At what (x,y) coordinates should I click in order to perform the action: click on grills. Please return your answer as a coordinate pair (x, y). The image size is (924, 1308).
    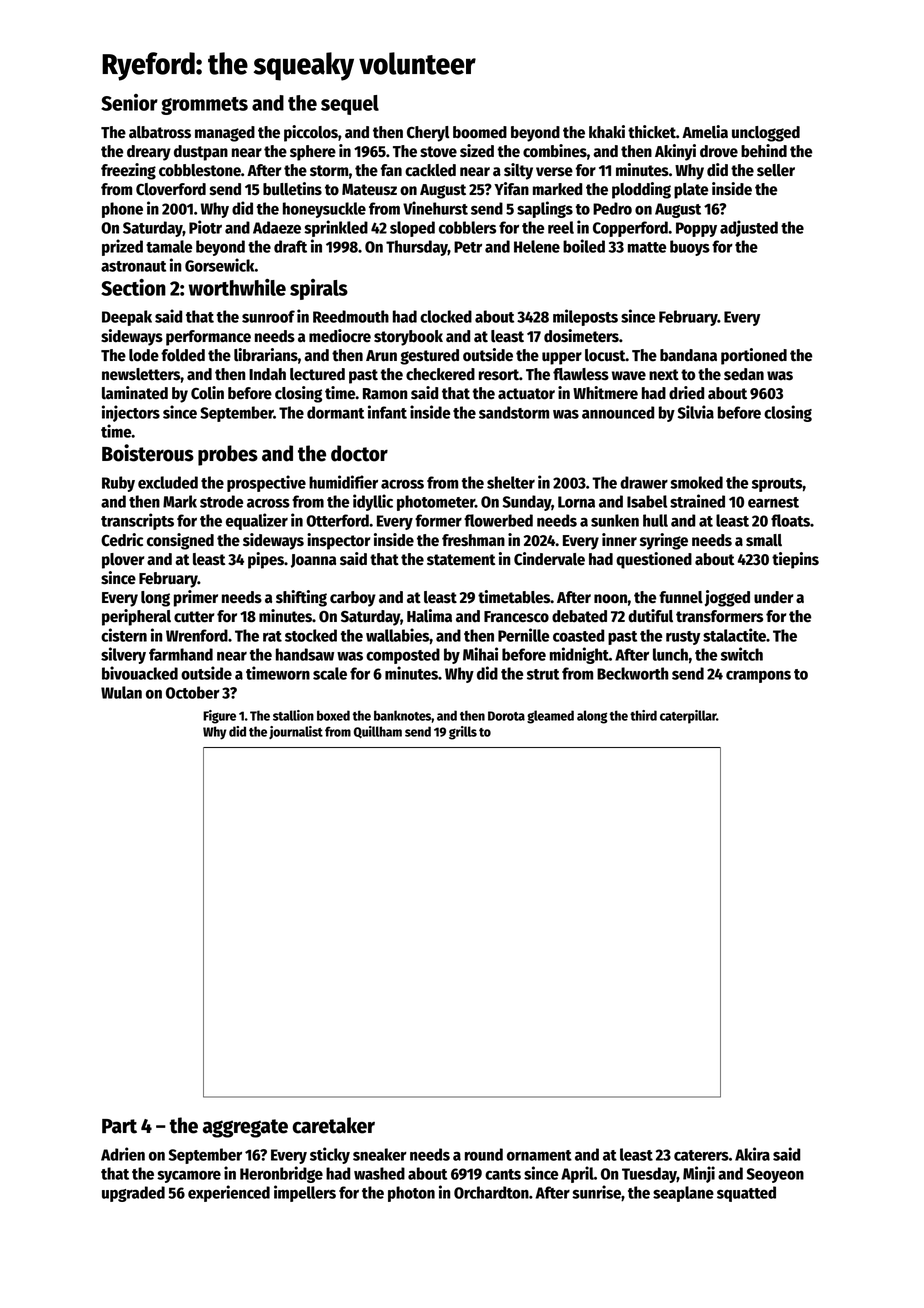
    Looking at the image, I should click on (463, 733).
